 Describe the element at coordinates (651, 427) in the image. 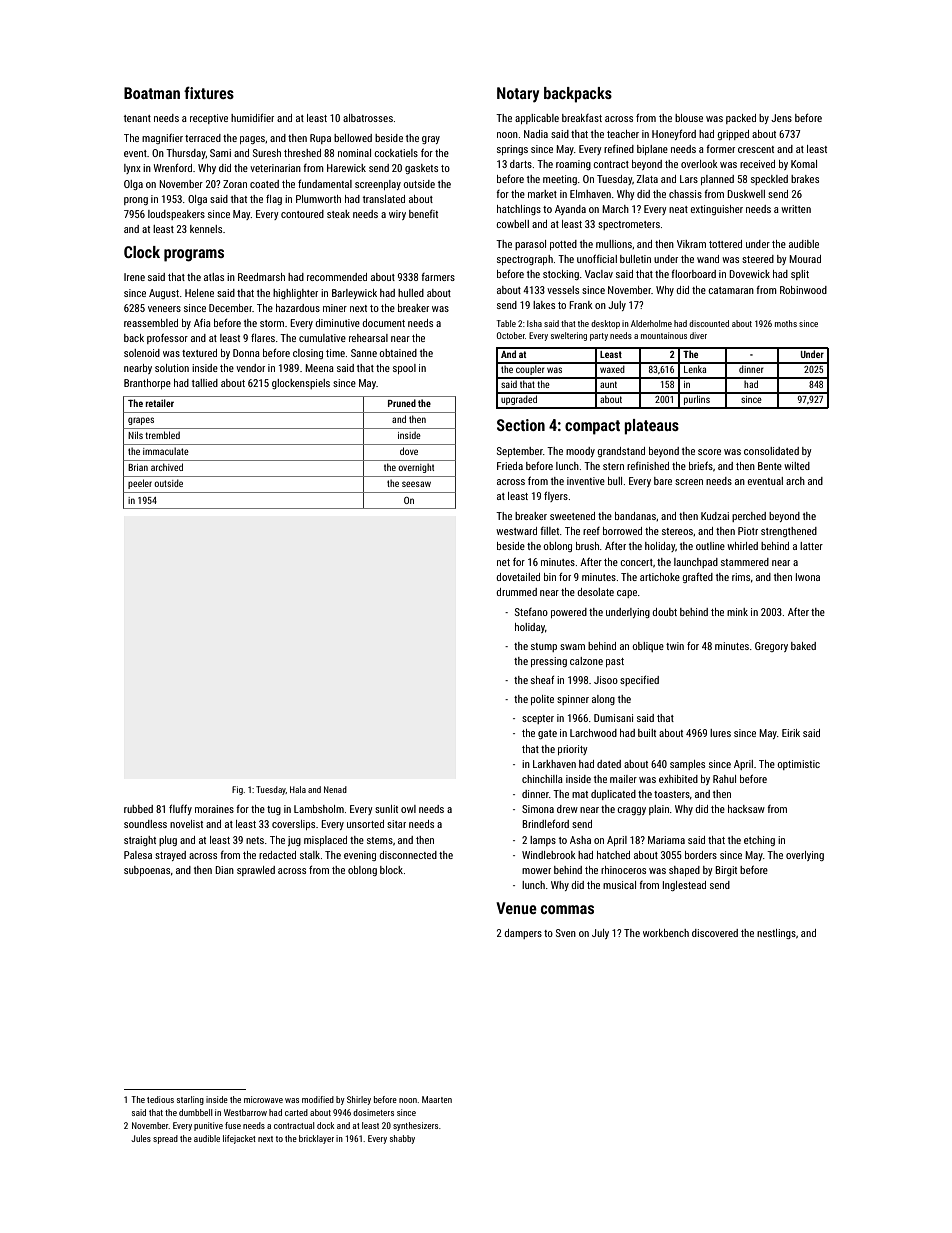

I see `plateaus` at that location.
